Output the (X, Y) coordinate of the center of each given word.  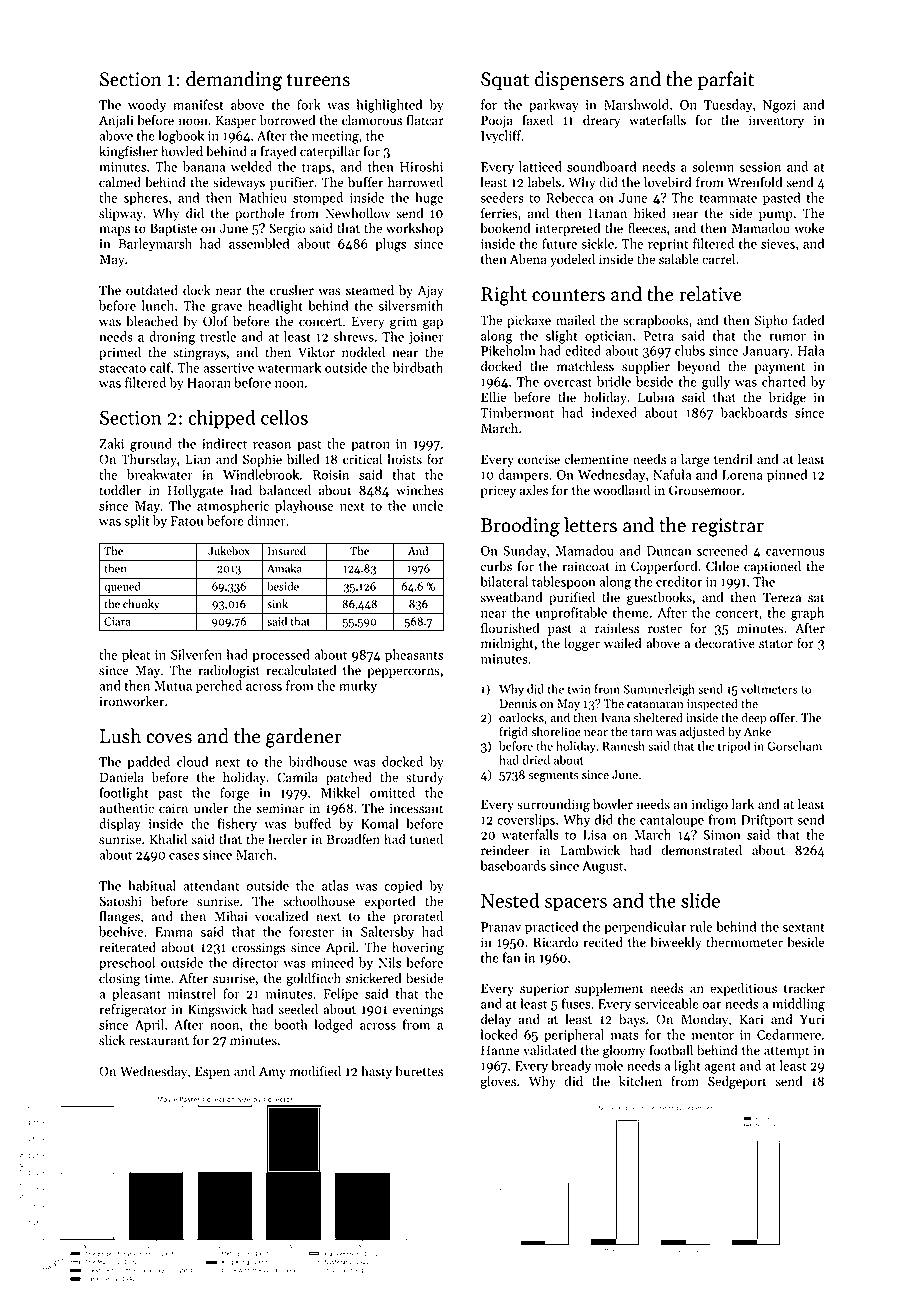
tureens (318, 80)
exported (389, 902)
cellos (284, 417)
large (695, 460)
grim (403, 322)
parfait (726, 80)
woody (147, 106)
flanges (119, 917)
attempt (786, 1052)
